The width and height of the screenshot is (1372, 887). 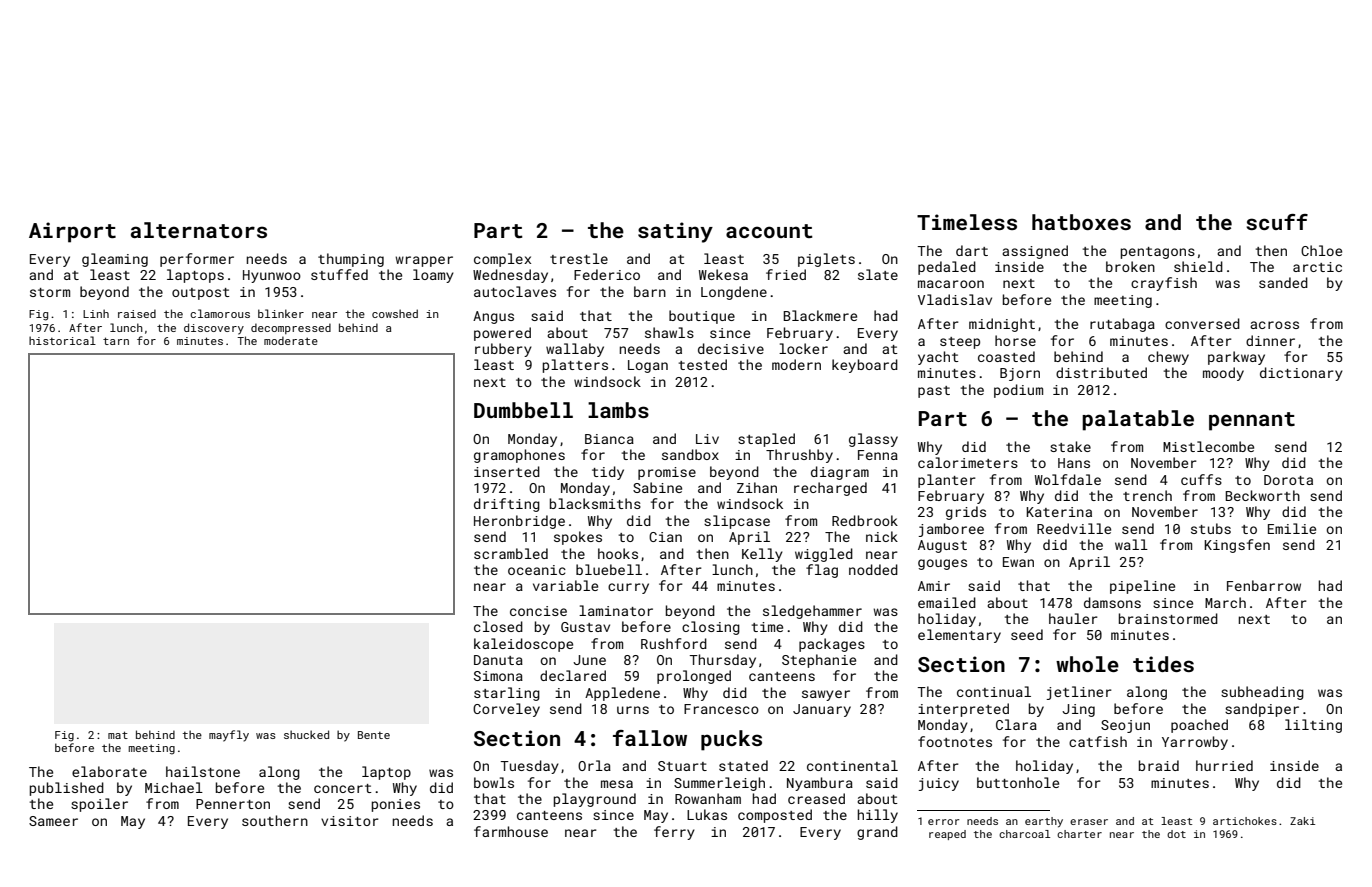 I want to click on platters, so click(x=575, y=366).
